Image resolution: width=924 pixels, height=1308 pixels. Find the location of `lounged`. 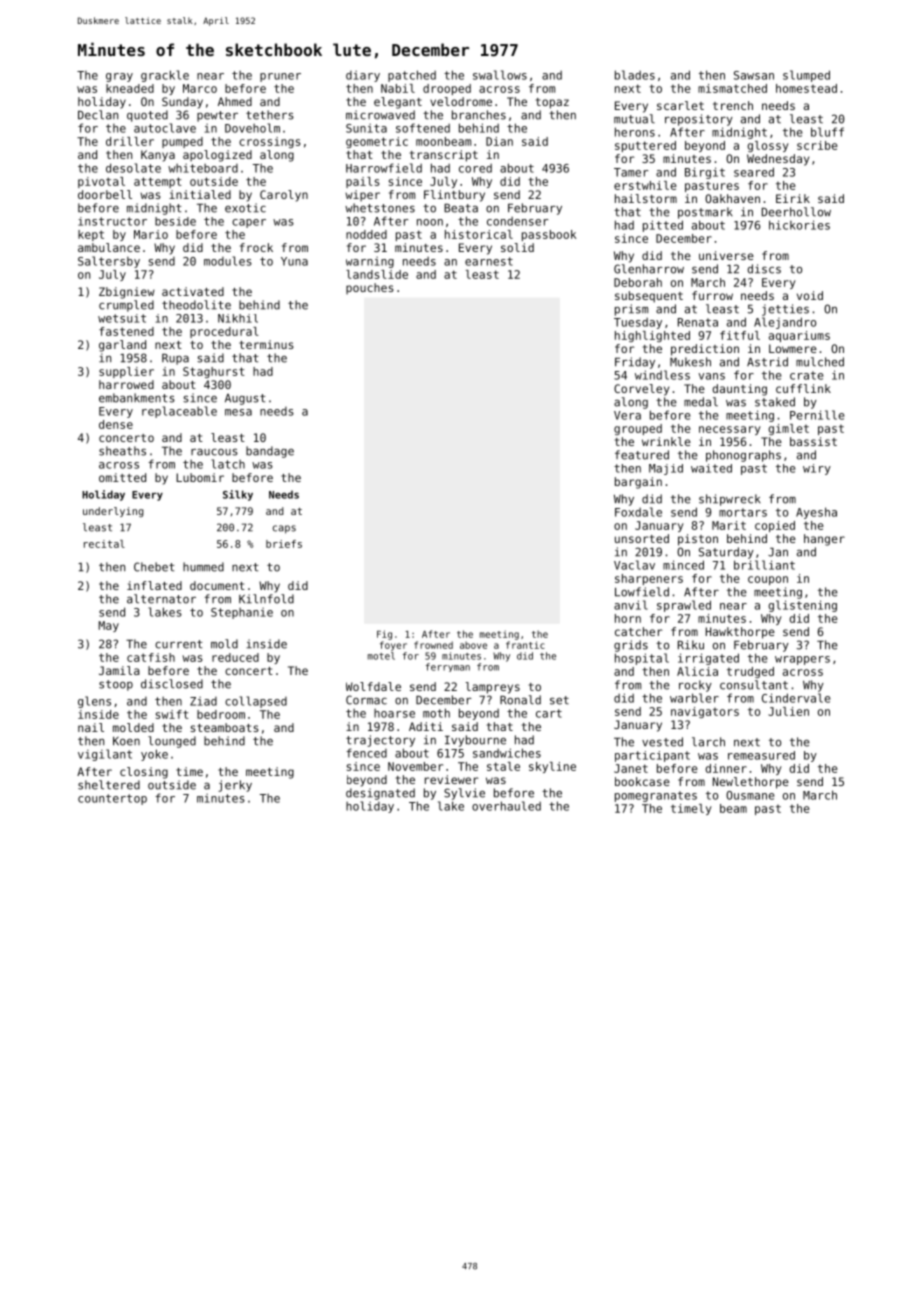

lounged is located at coordinates (172, 742).
